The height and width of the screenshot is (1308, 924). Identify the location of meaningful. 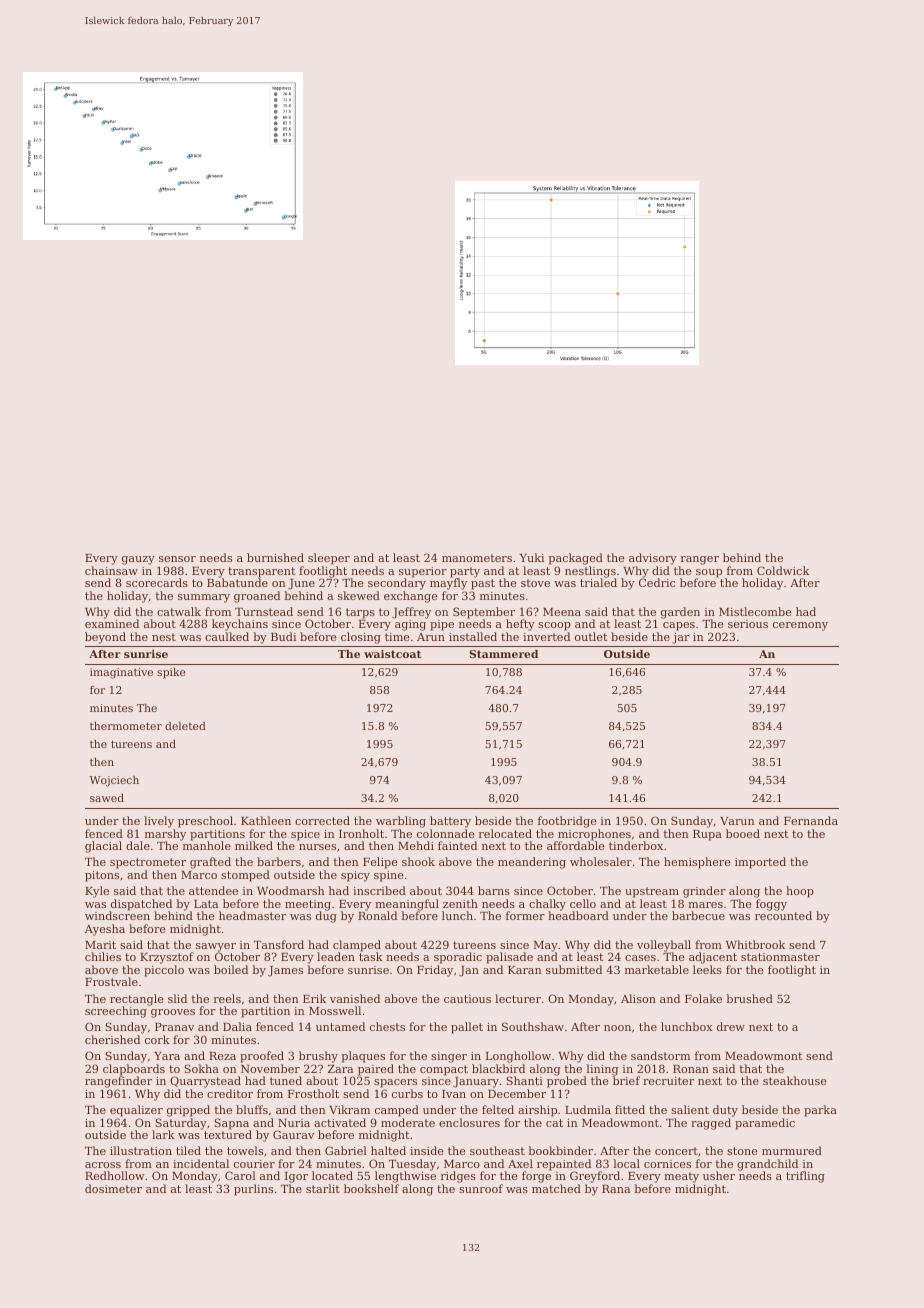
(407, 905).
